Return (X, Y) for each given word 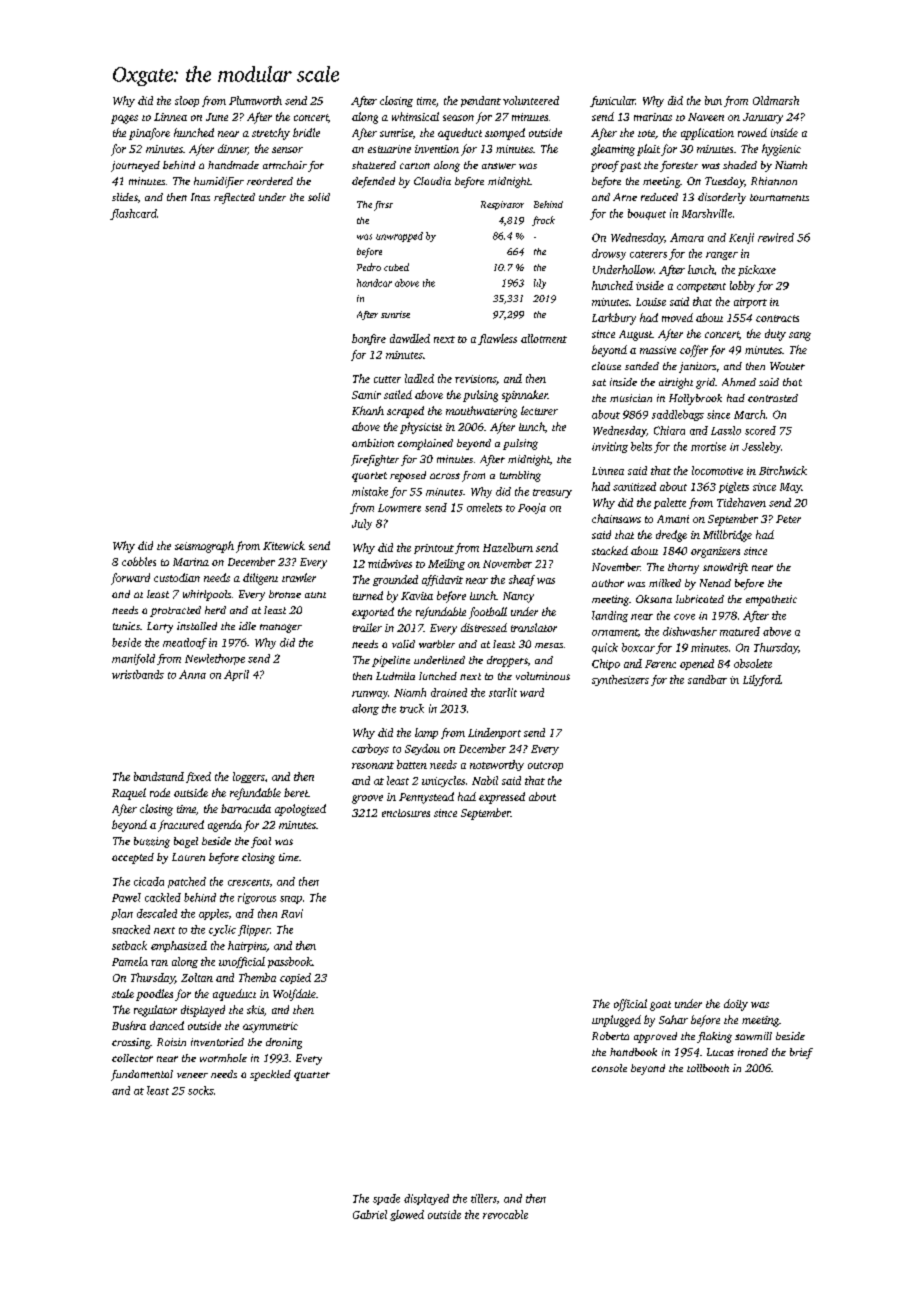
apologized (300, 810)
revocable (505, 1214)
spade (386, 1199)
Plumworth (255, 100)
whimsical (415, 116)
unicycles (443, 781)
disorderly (722, 198)
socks (201, 1090)
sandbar (707, 679)
